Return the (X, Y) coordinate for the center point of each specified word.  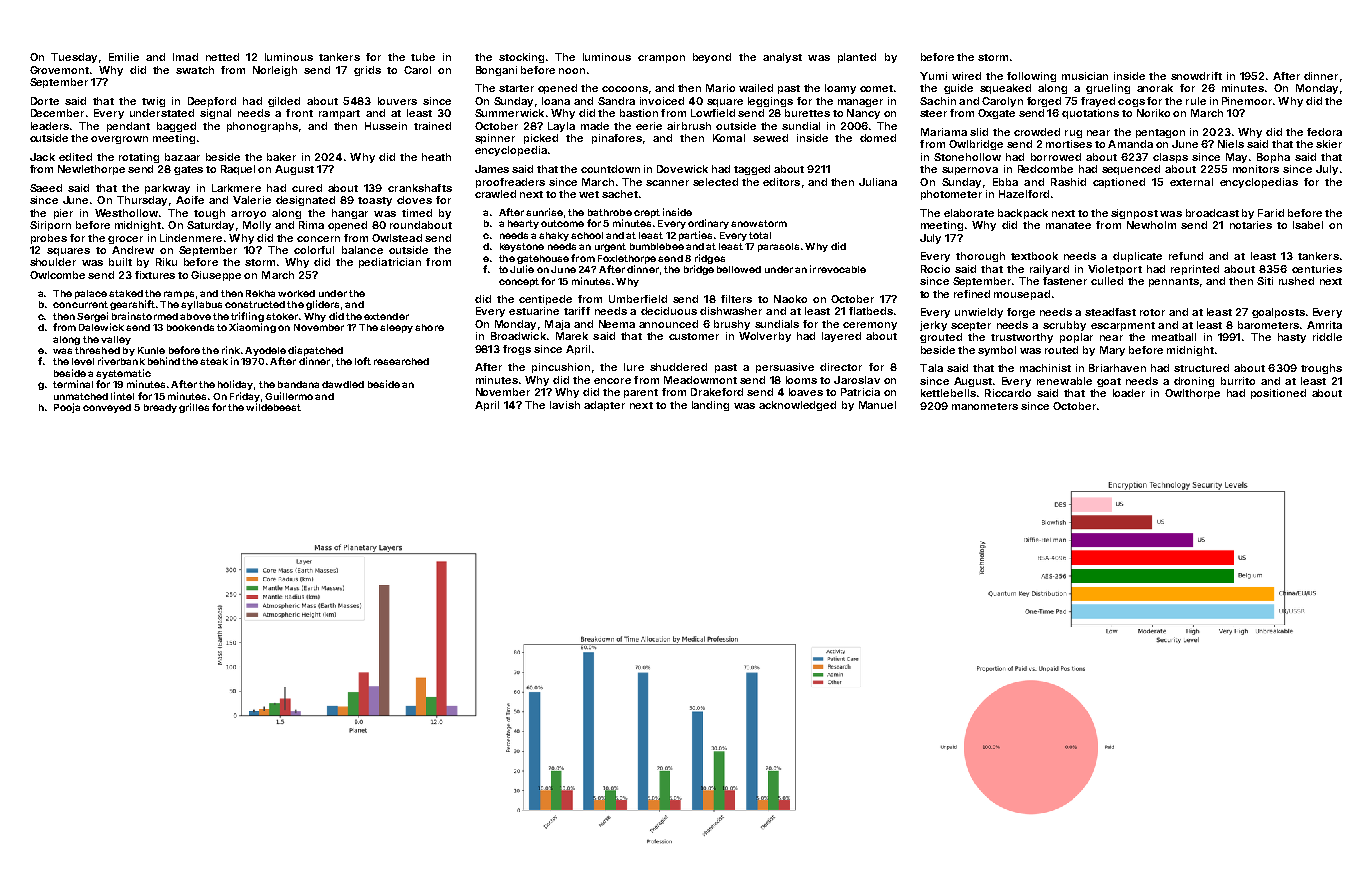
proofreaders (510, 183)
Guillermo (289, 396)
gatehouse (543, 259)
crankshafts (420, 188)
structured (1201, 368)
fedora (1324, 132)
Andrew (133, 250)
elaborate (969, 213)
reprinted (1195, 270)
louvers (397, 101)
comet (876, 88)
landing (710, 406)
